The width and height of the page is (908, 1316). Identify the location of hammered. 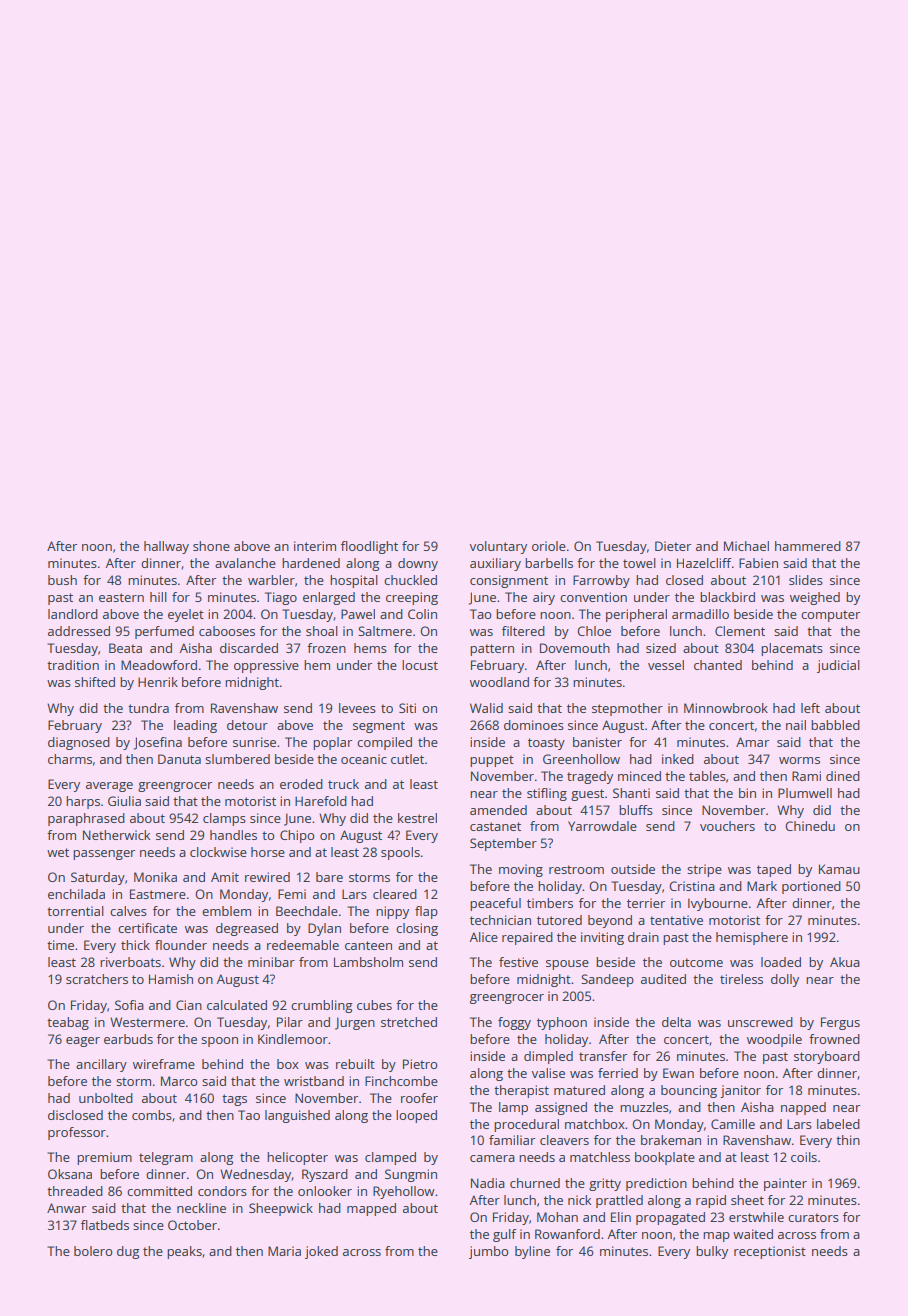
(808, 546).
